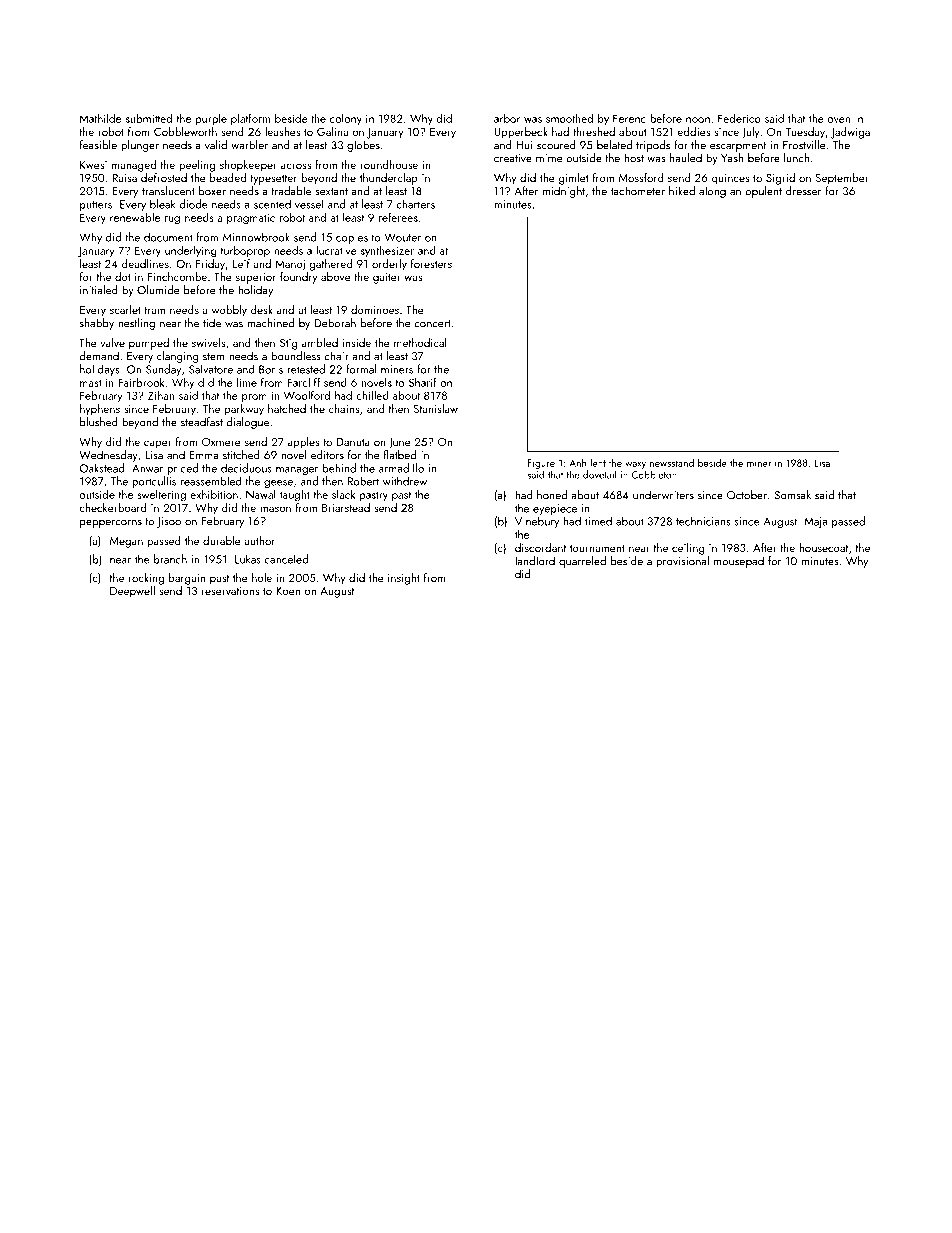 Image resolution: width=952 pixels, height=1233 pixels. What do you see at coordinates (712, 192) in the screenshot?
I see `along` at bounding box center [712, 192].
